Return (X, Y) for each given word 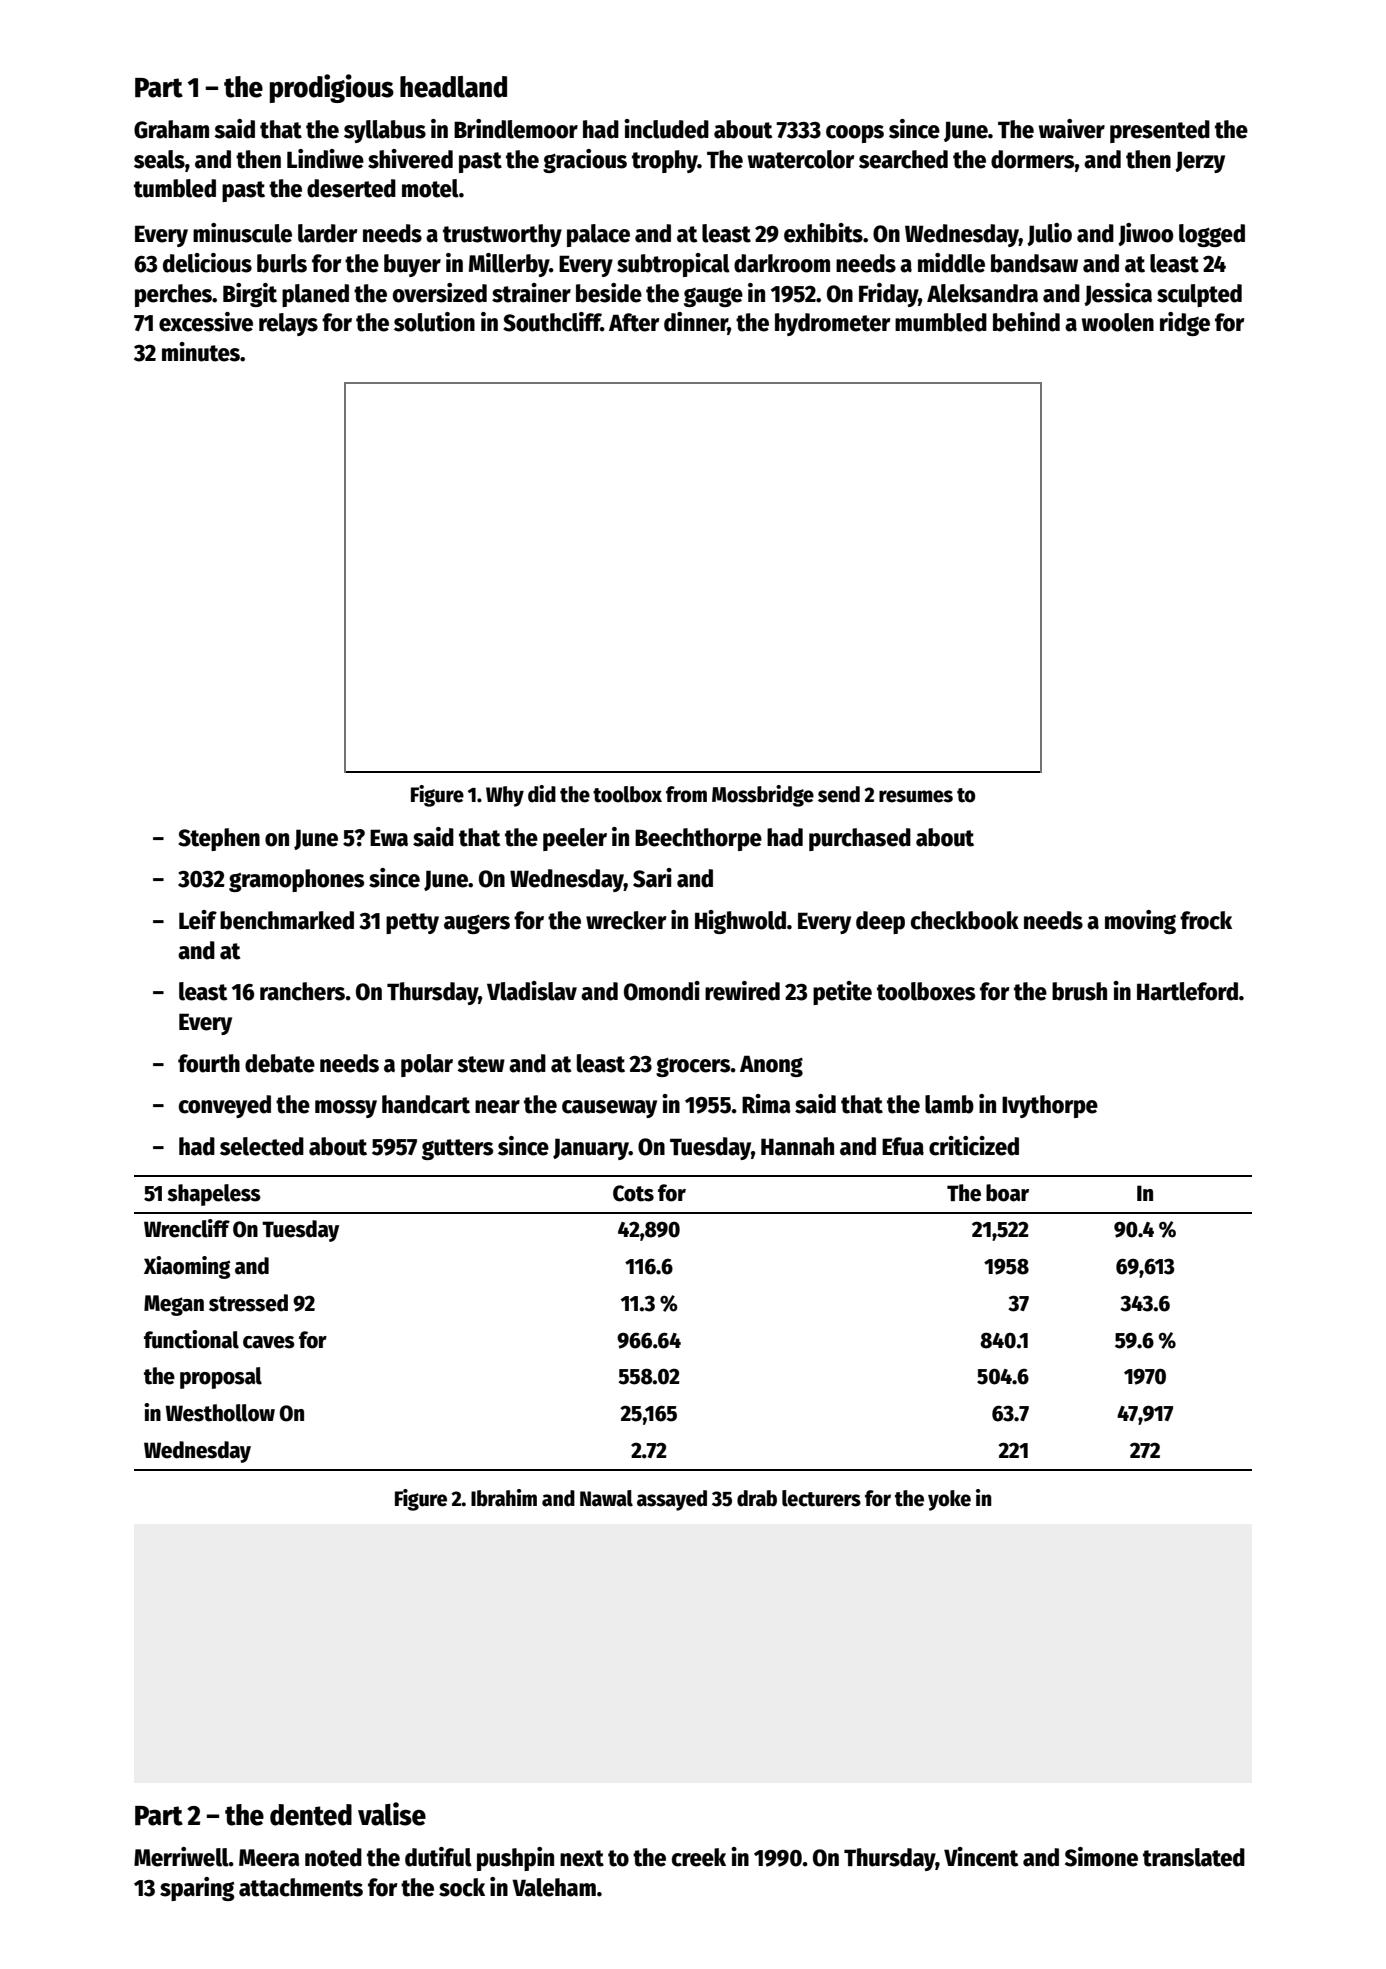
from (686, 794)
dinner (696, 323)
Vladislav (532, 991)
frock (1206, 920)
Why (505, 796)
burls (282, 263)
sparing (197, 1889)
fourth (209, 1063)
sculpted (1199, 295)
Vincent (981, 1857)
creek (699, 1857)
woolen (1118, 322)
